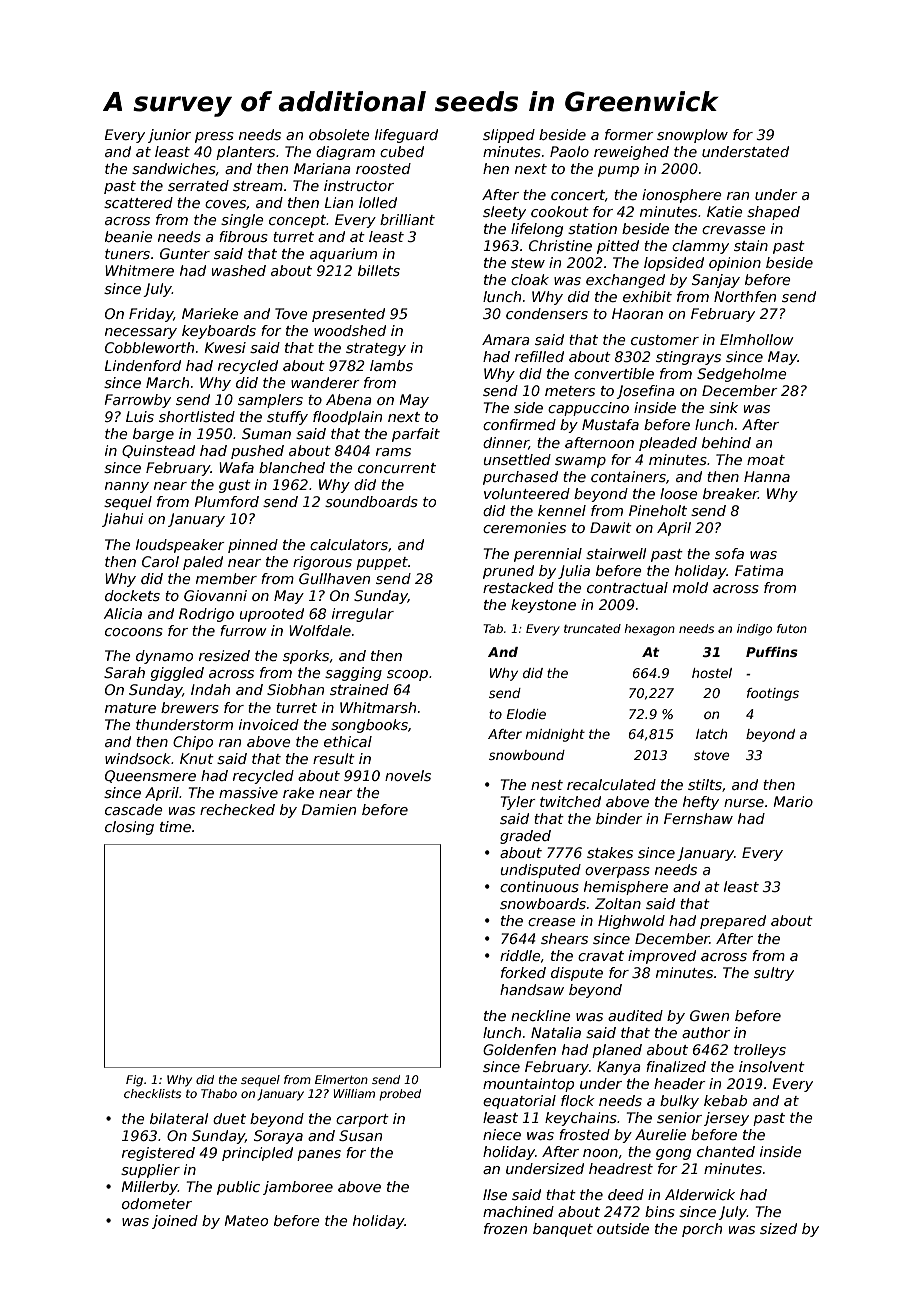 The height and width of the image is (1308, 924). I want to click on dinner, so click(506, 443).
